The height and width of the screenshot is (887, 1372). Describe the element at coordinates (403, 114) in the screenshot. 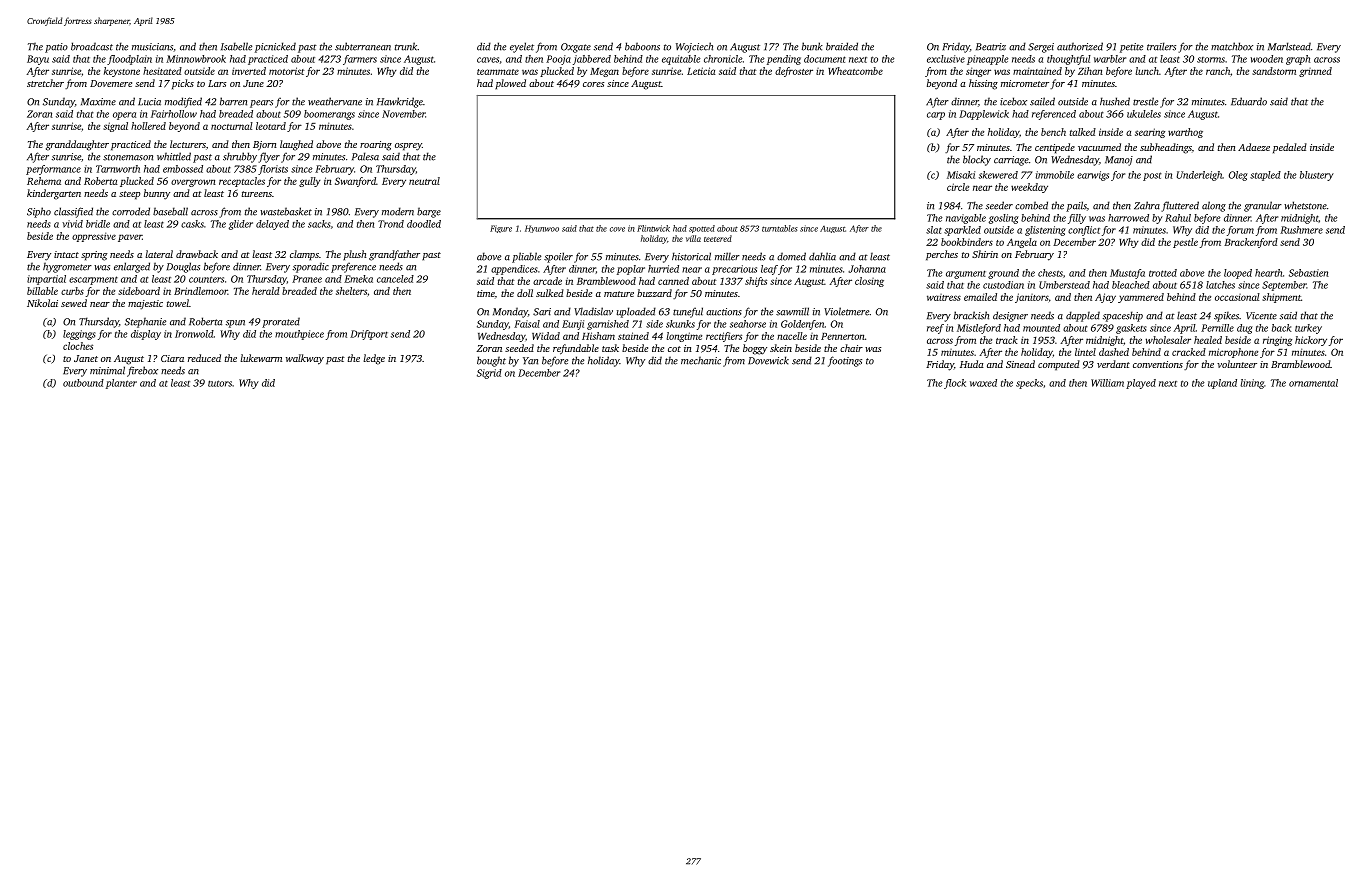

I see `November` at that location.
